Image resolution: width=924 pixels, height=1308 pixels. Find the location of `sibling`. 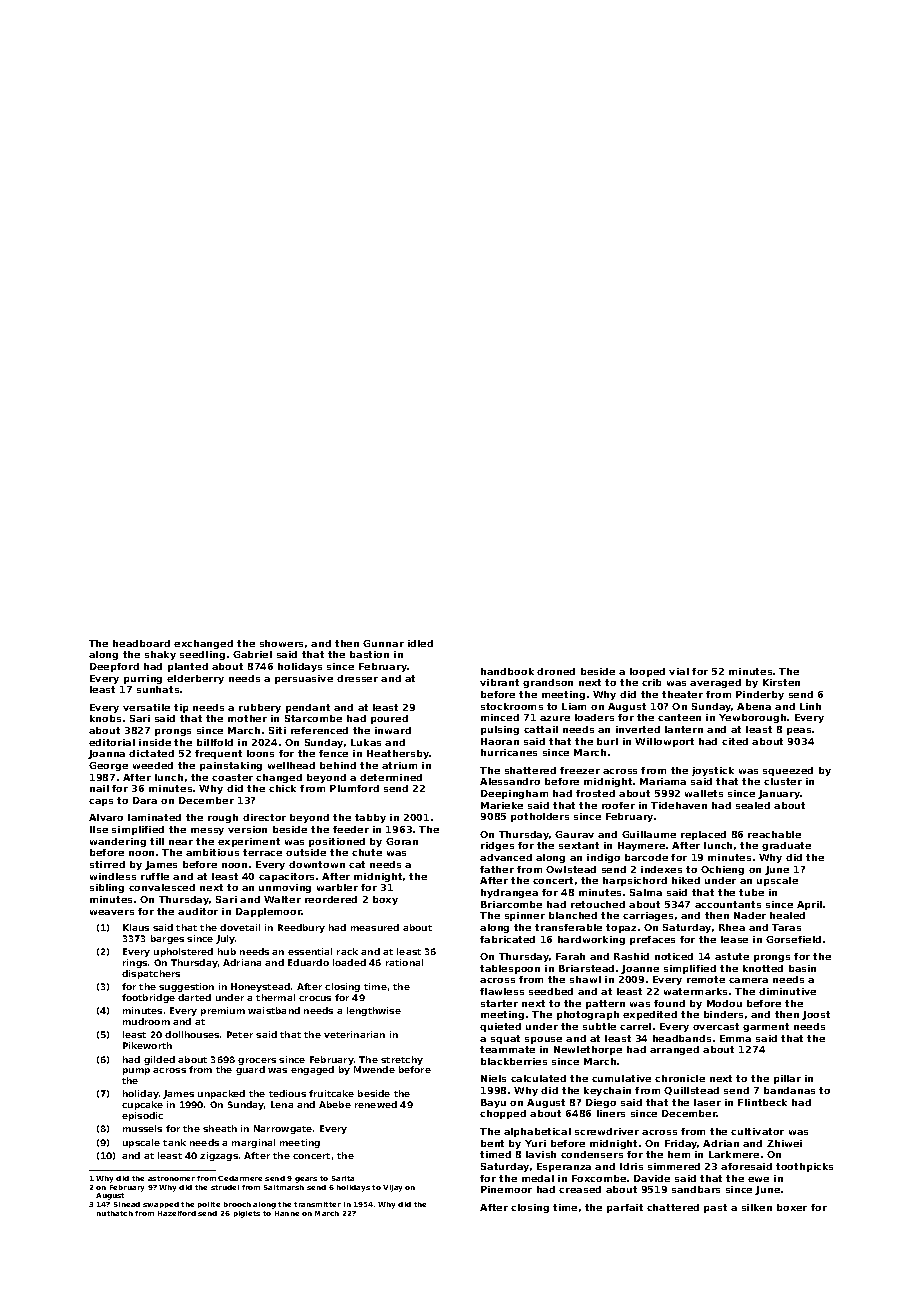

sibling is located at coordinates (107, 888).
